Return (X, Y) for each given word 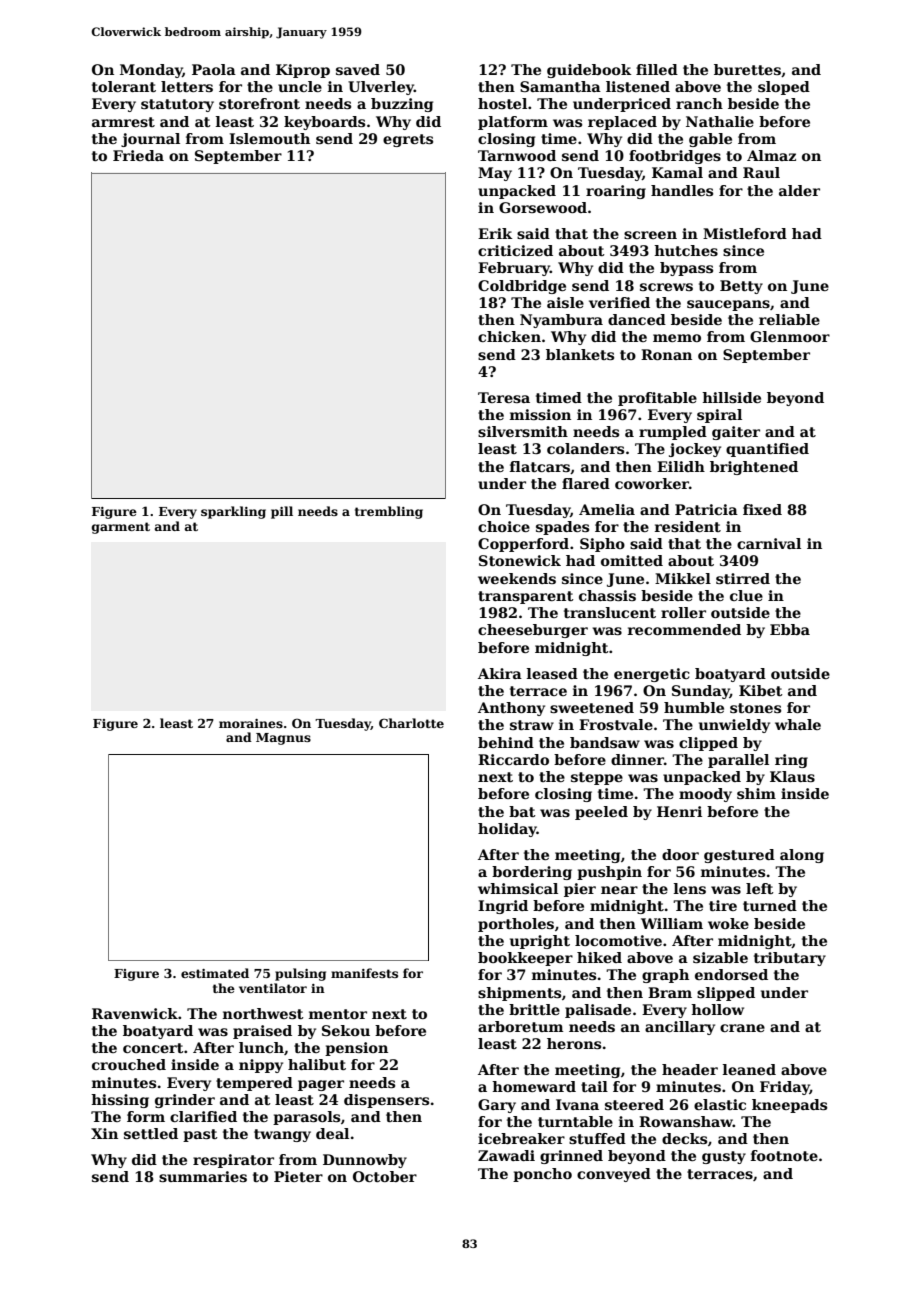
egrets (408, 140)
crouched (129, 1064)
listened (638, 86)
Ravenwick (135, 1013)
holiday (507, 830)
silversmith (523, 431)
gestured (739, 856)
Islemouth (269, 138)
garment (121, 528)
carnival (769, 543)
